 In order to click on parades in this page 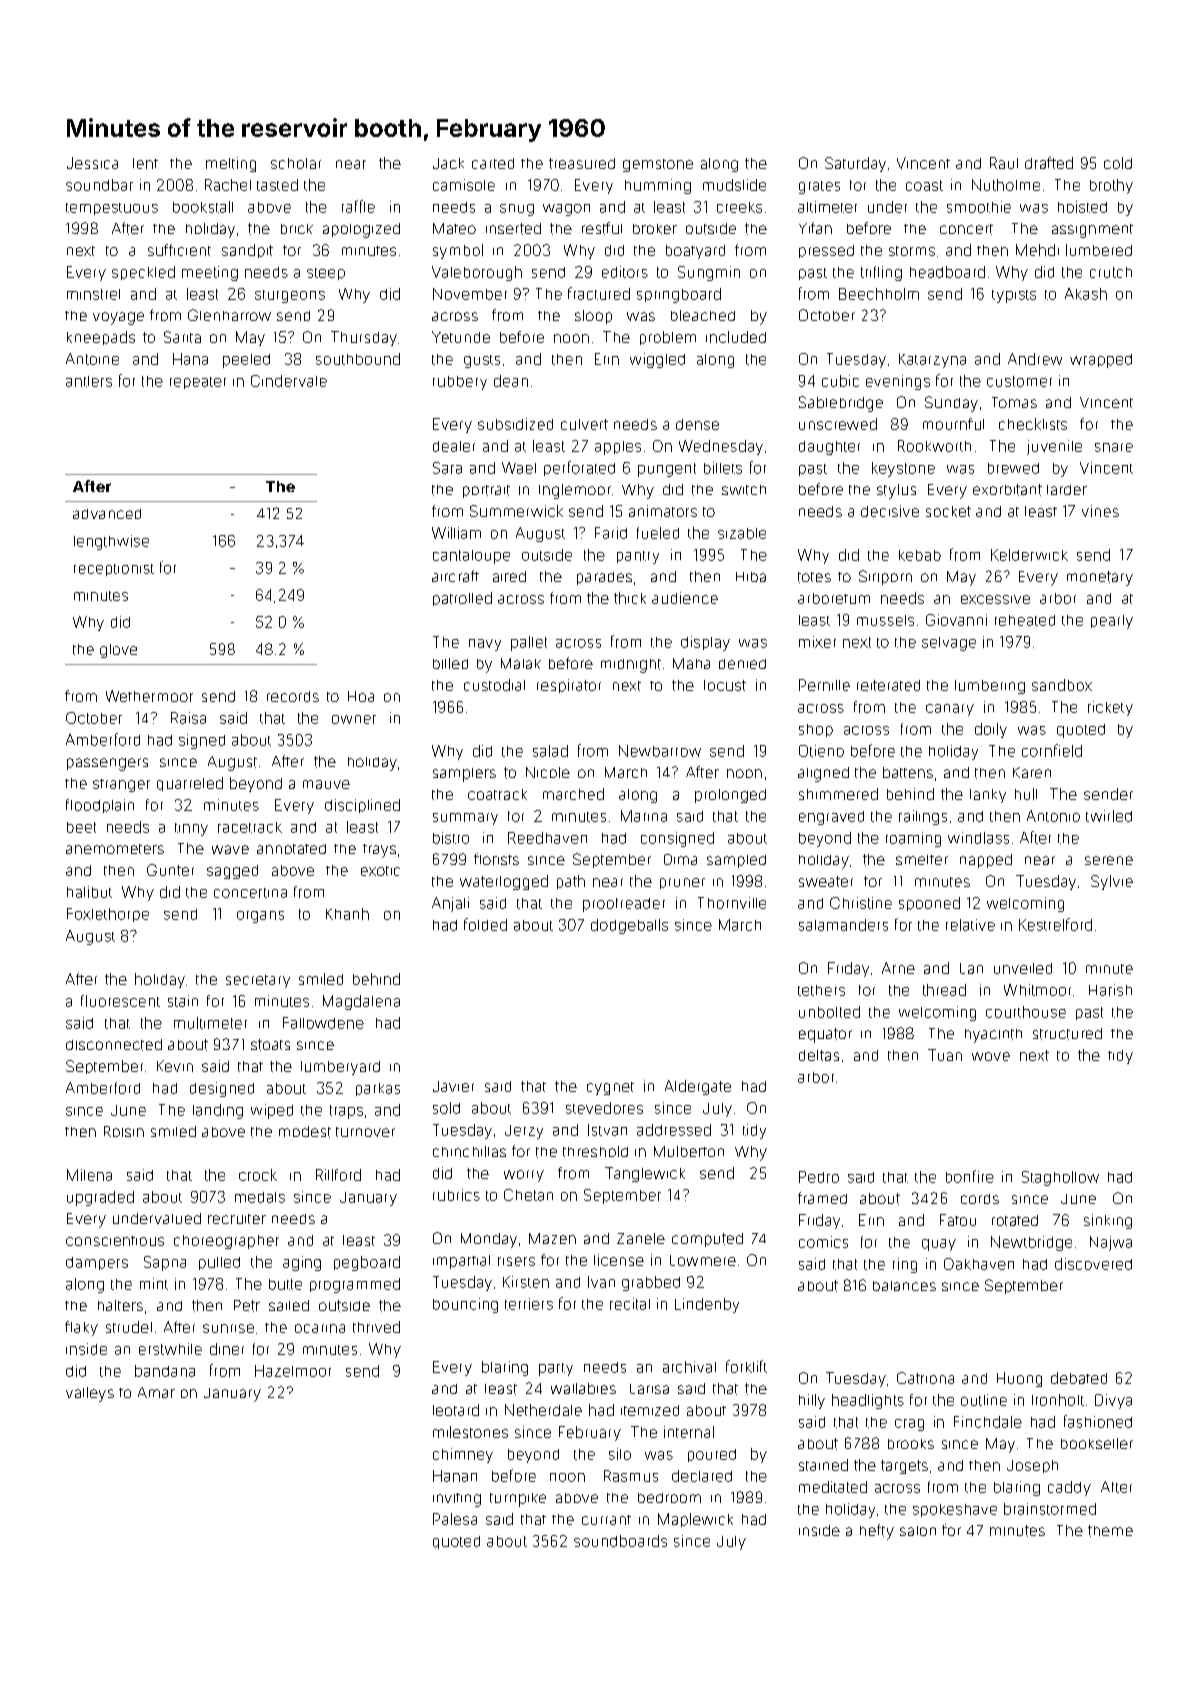, I will do `click(604, 578)`.
